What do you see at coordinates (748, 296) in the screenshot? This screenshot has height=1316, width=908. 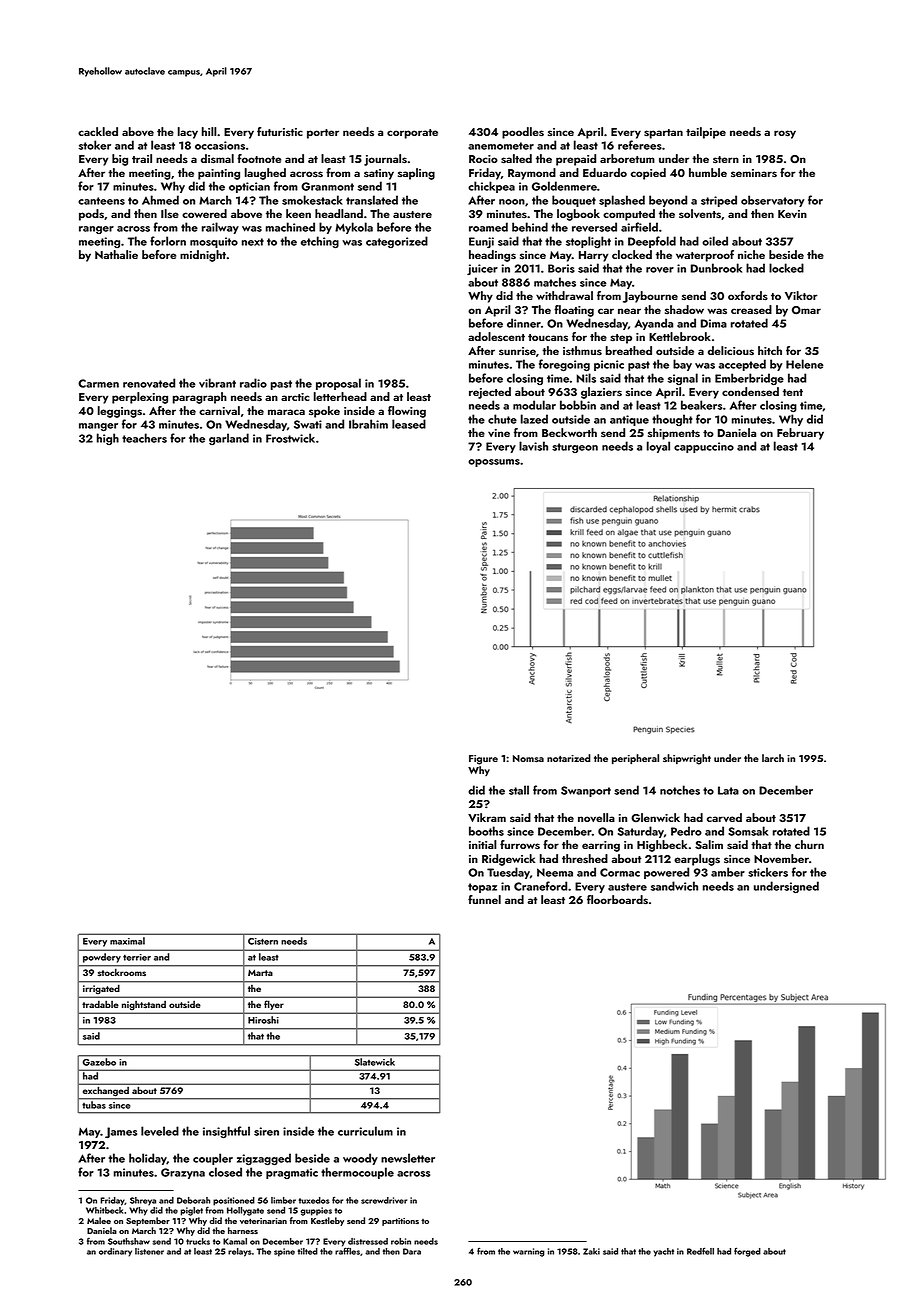 I see `oxfords` at bounding box center [748, 296].
